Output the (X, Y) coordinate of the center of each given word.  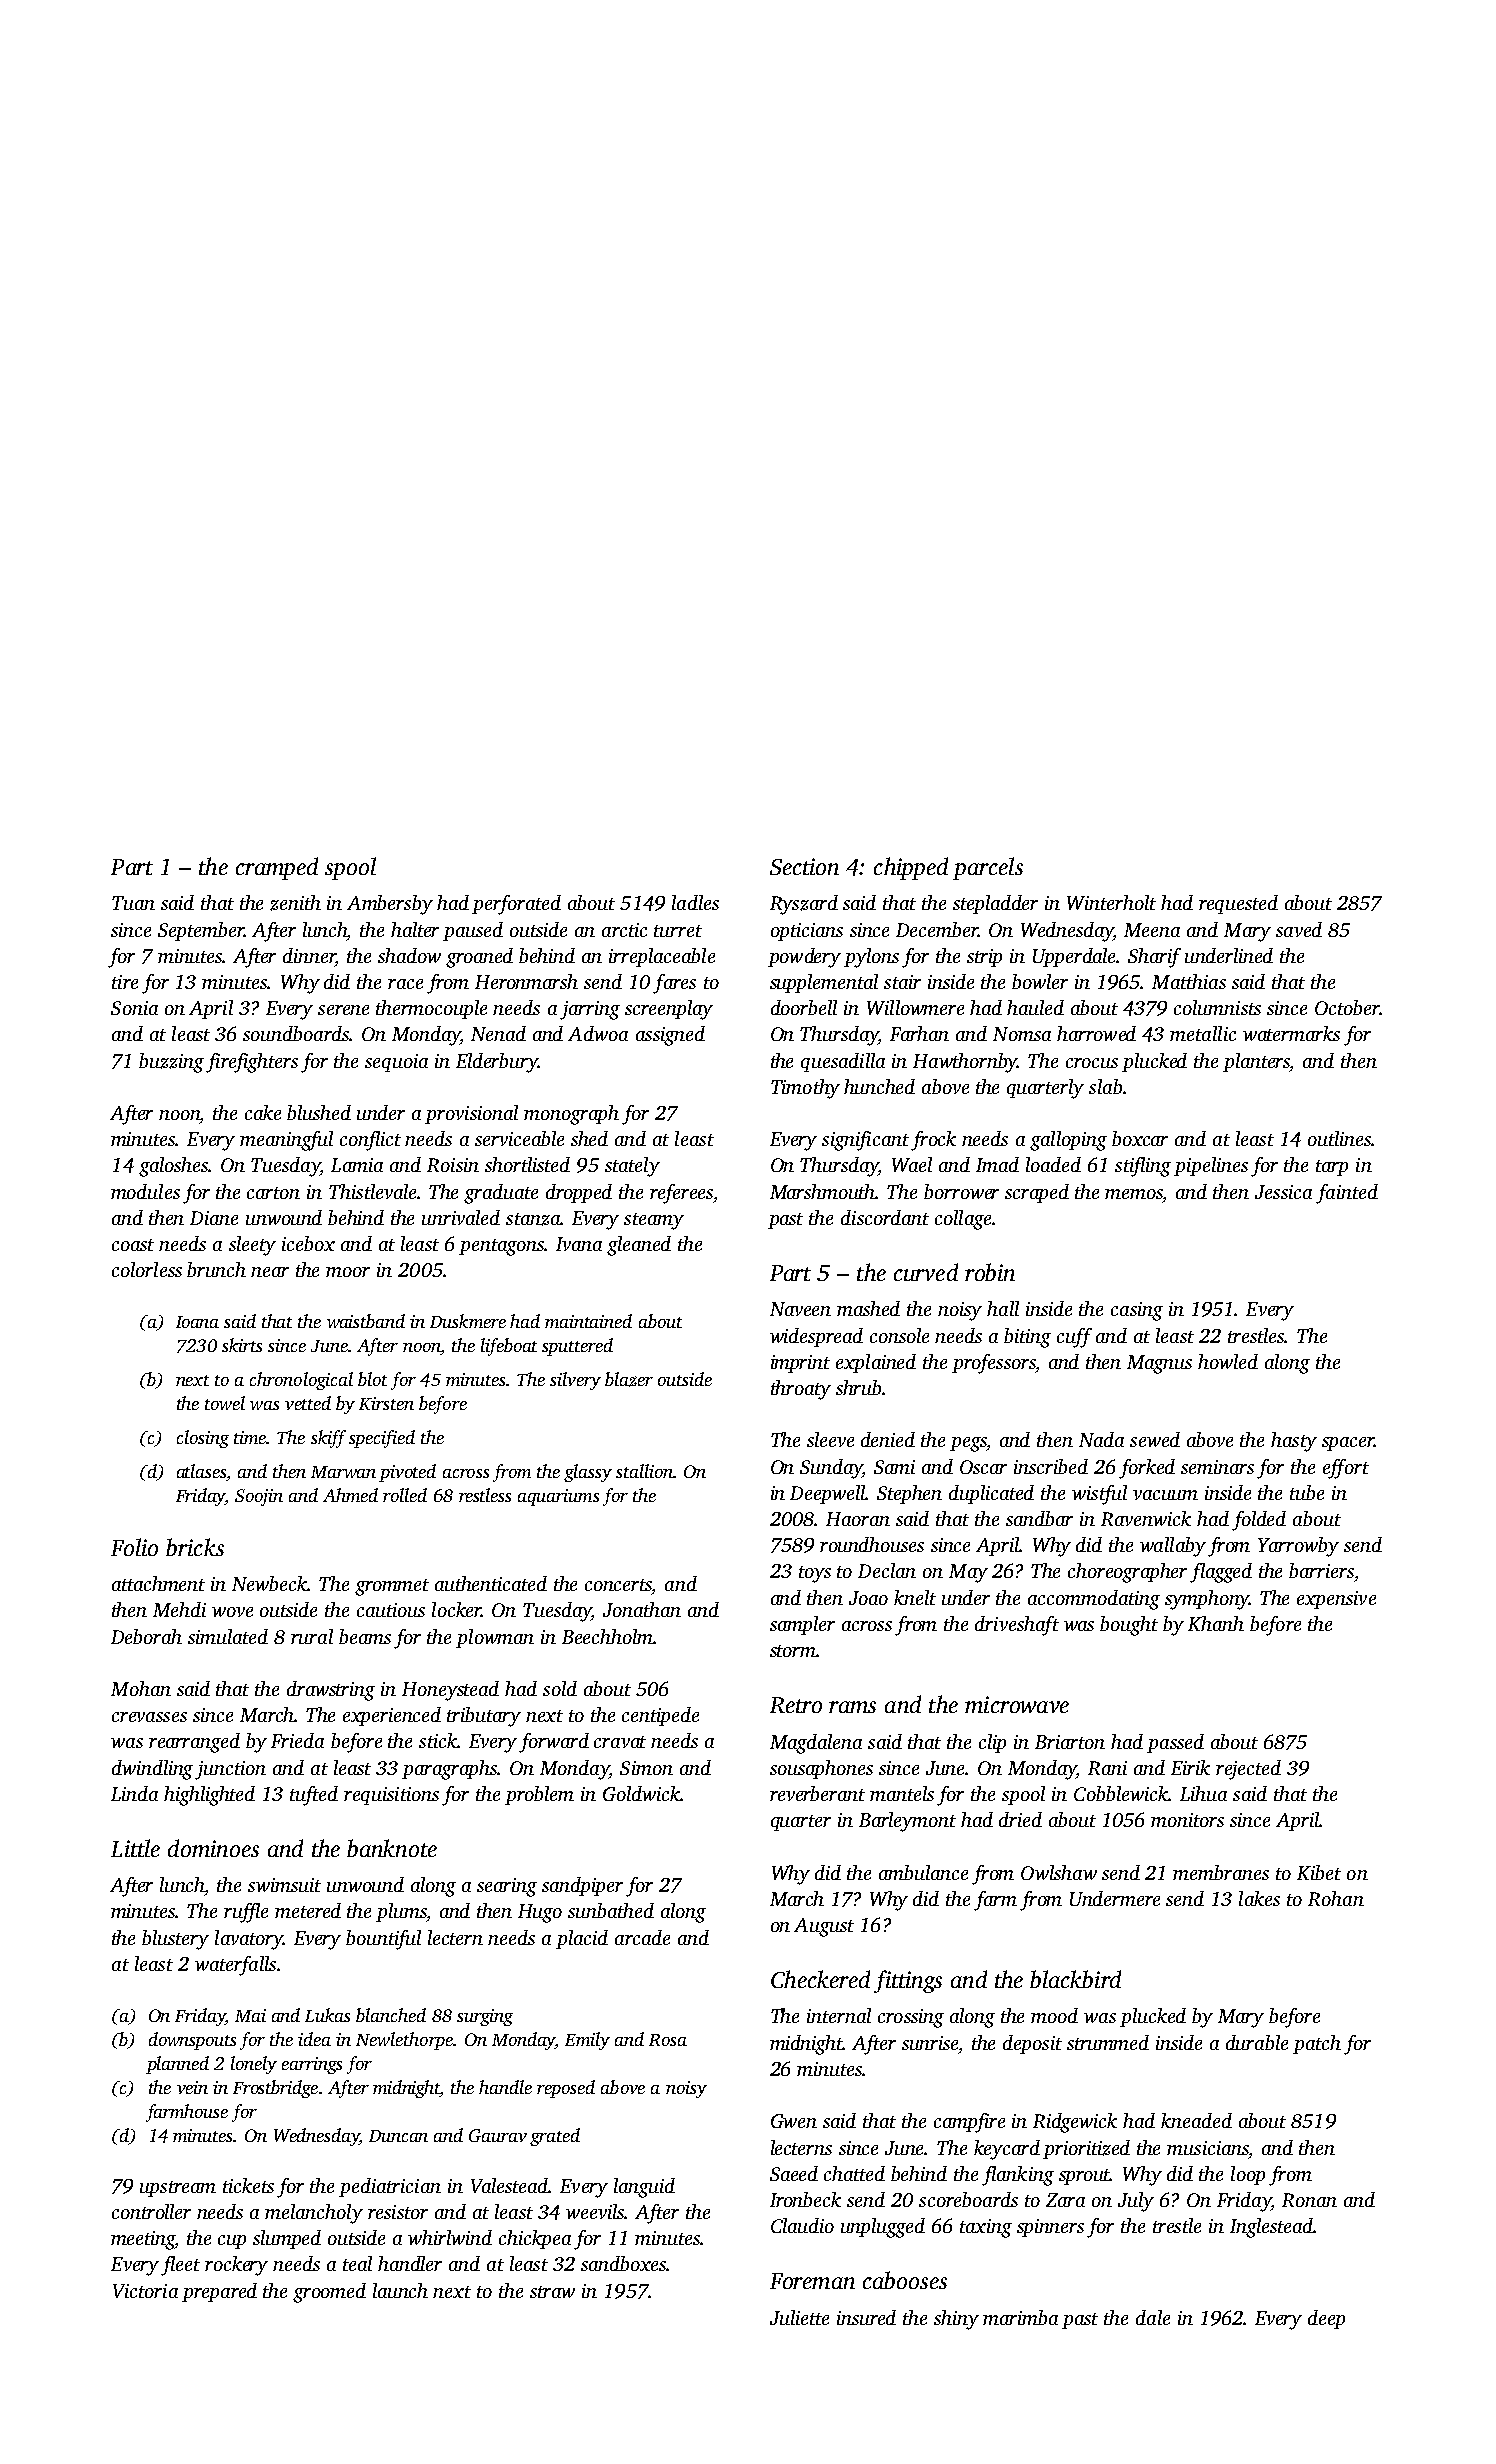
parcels (988, 868)
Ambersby (390, 905)
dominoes (213, 1848)
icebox (308, 1243)
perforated (516, 905)
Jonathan (642, 1609)
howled (1228, 1361)
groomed (329, 2293)
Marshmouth (823, 1191)
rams (852, 1707)
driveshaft (1017, 1626)
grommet (392, 1587)
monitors (1187, 1820)
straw (552, 2292)
